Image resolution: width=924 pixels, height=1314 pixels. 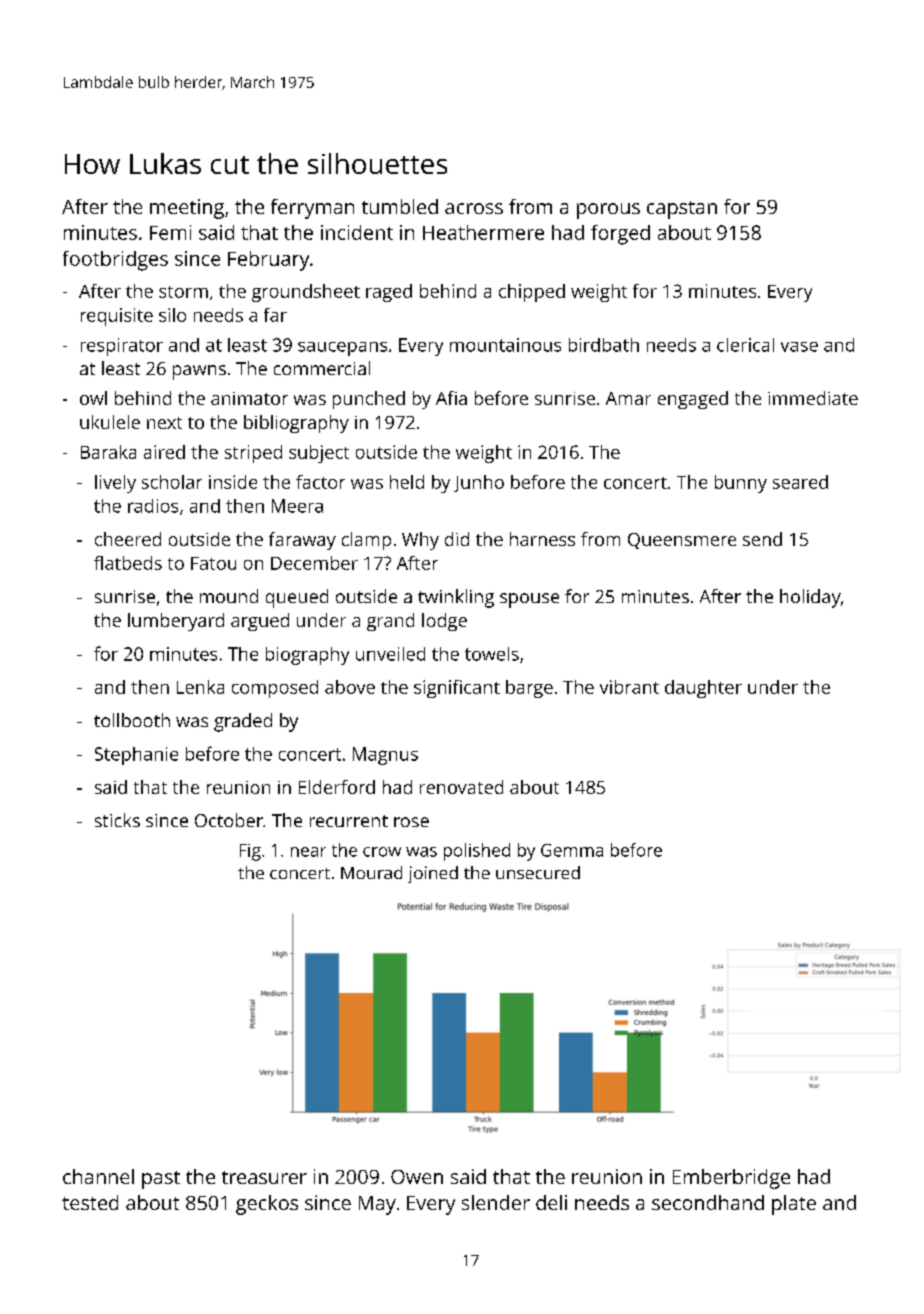 I want to click on seared, so click(x=800, y=482).
